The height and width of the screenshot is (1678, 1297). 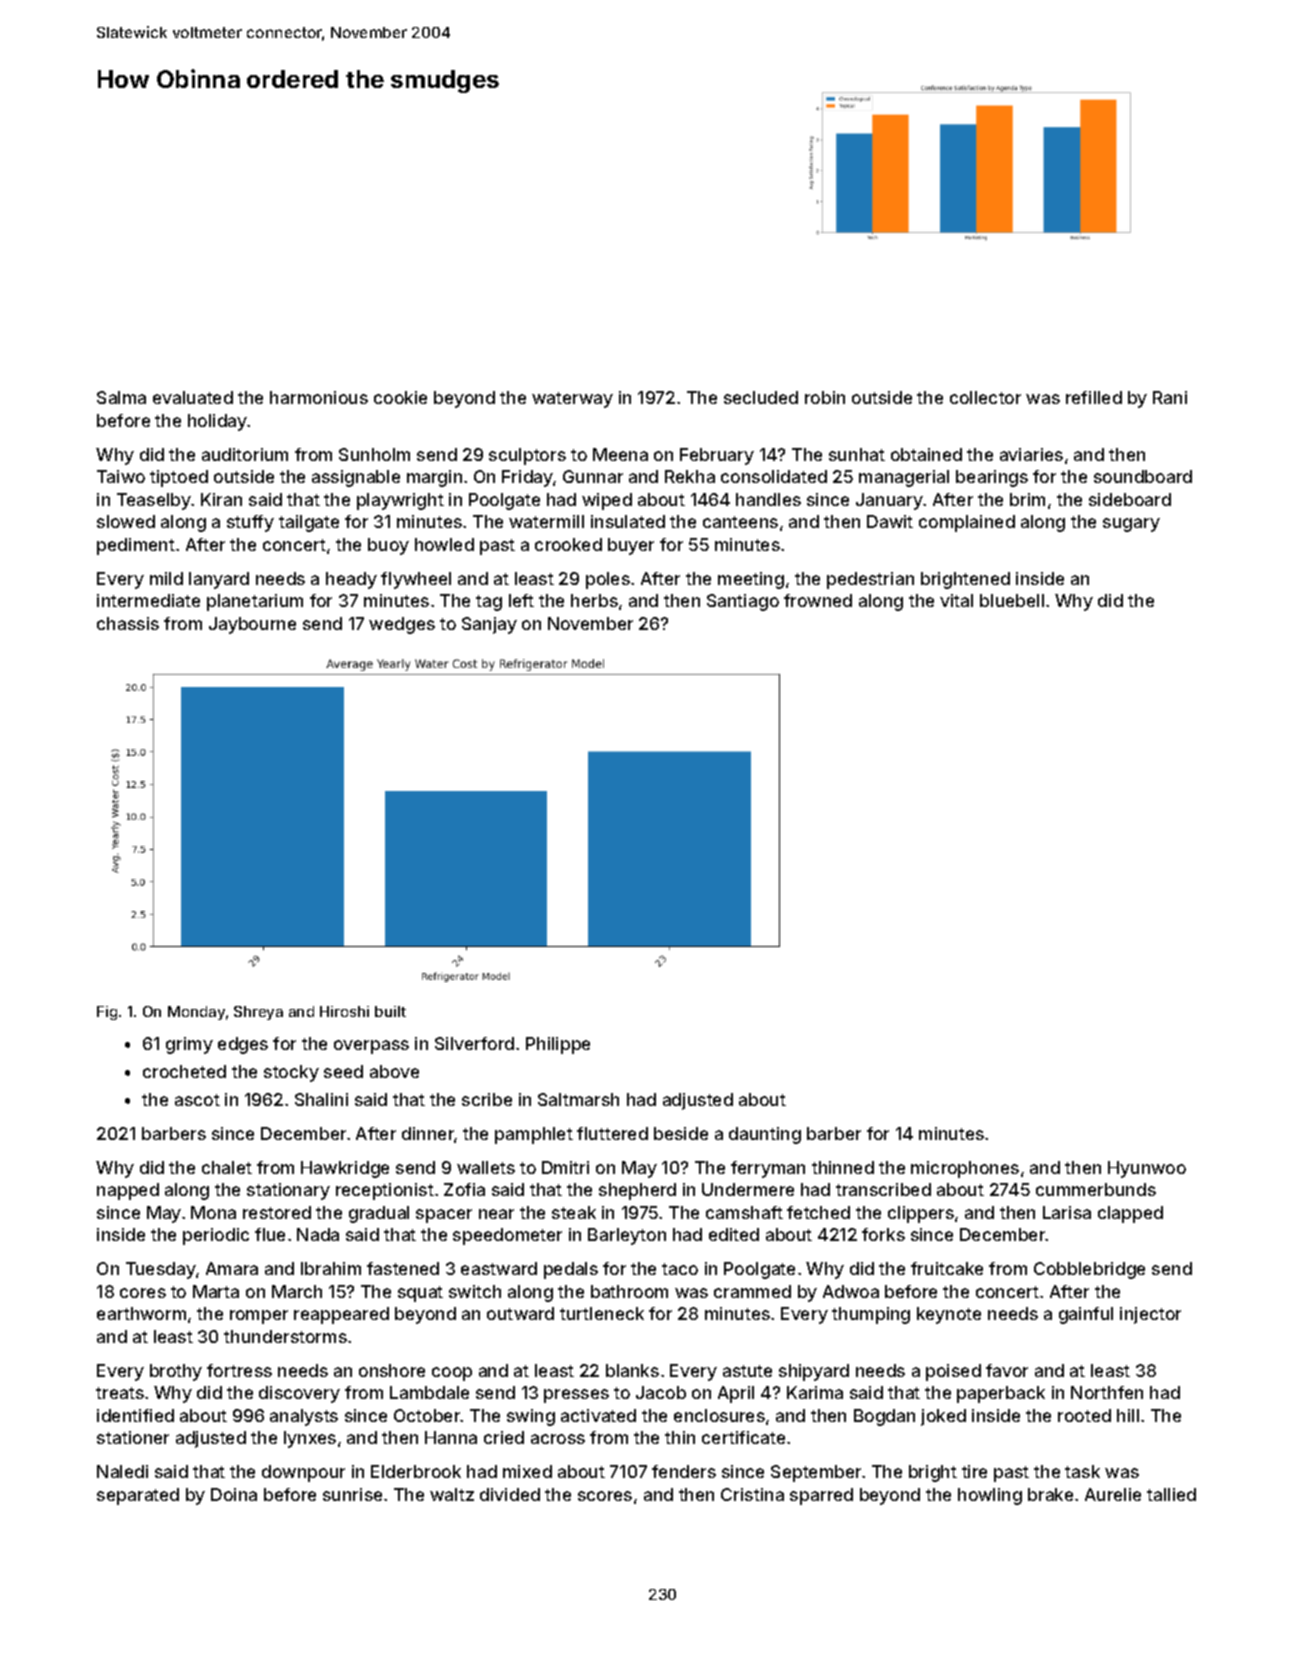 What do you see at coordinates (120, 1393) in the screenshot?
I see `treats` at bounding box center [120, 1393].
